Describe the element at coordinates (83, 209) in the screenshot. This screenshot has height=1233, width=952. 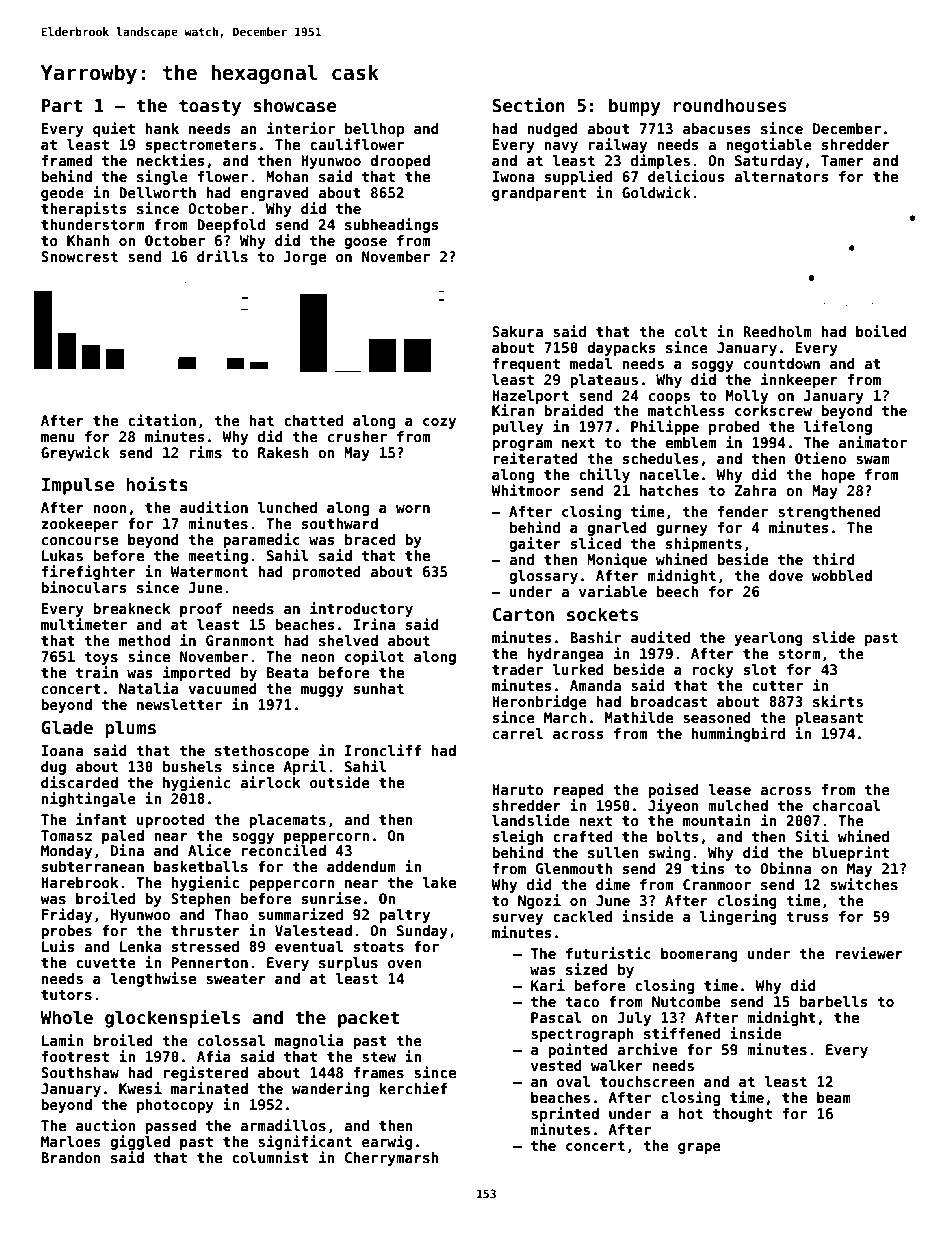
I see `therapists` at that location.
